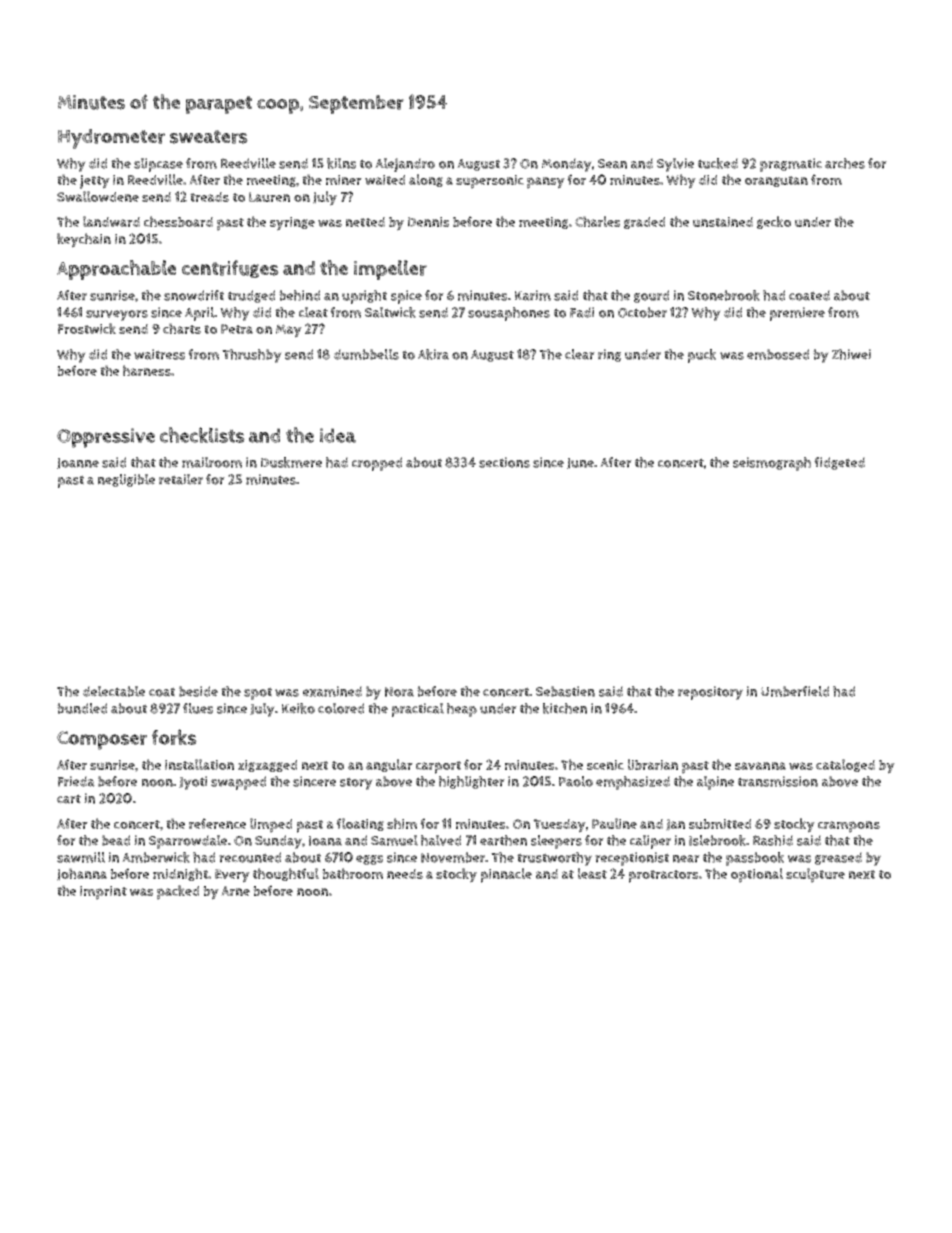  I want to click on Umberfield, so click(795, 691).
